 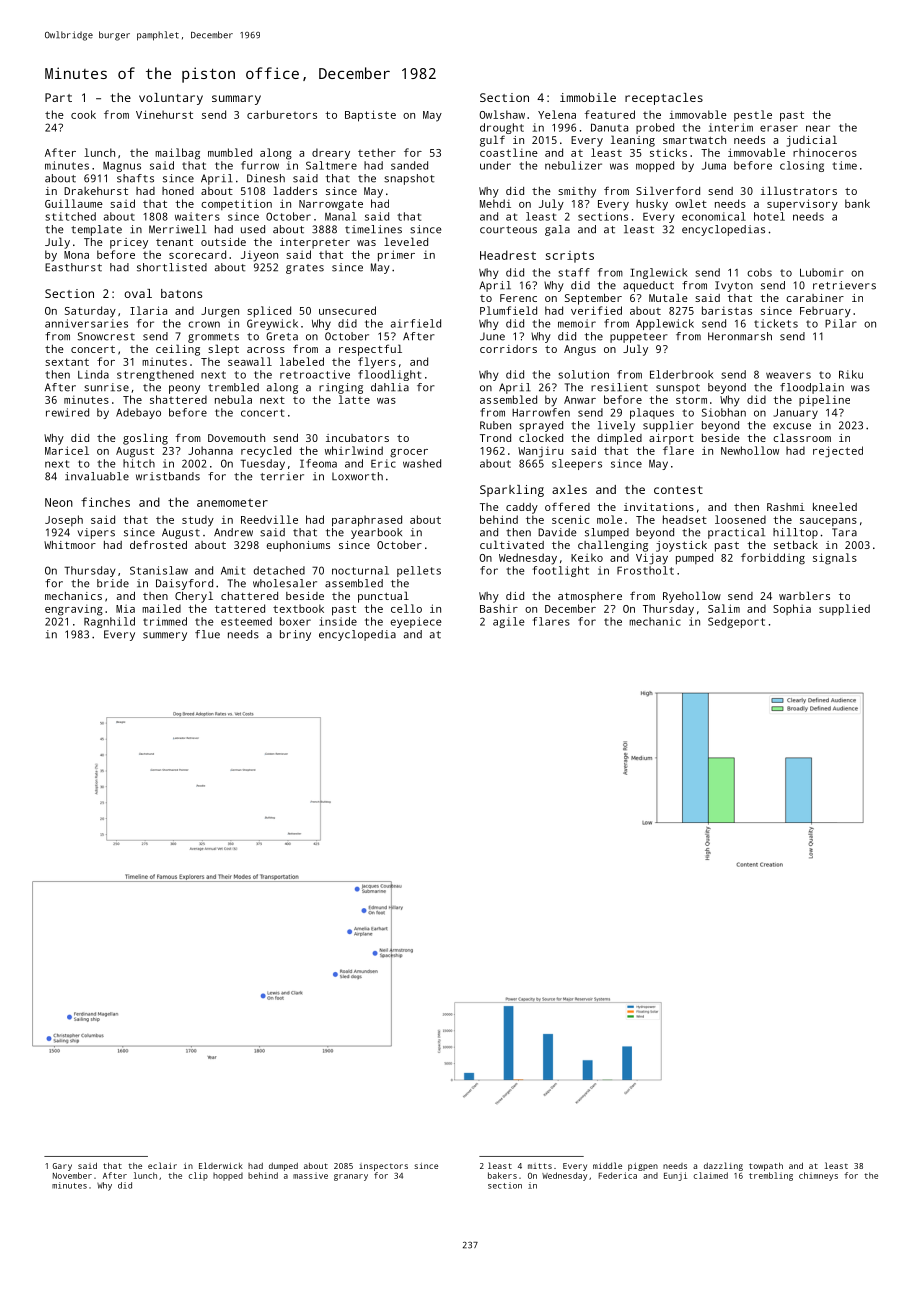 What do you see at coordinates (162, 1165) in the screenshot?
I see `eclair` at bounding box center [162, 1165].
